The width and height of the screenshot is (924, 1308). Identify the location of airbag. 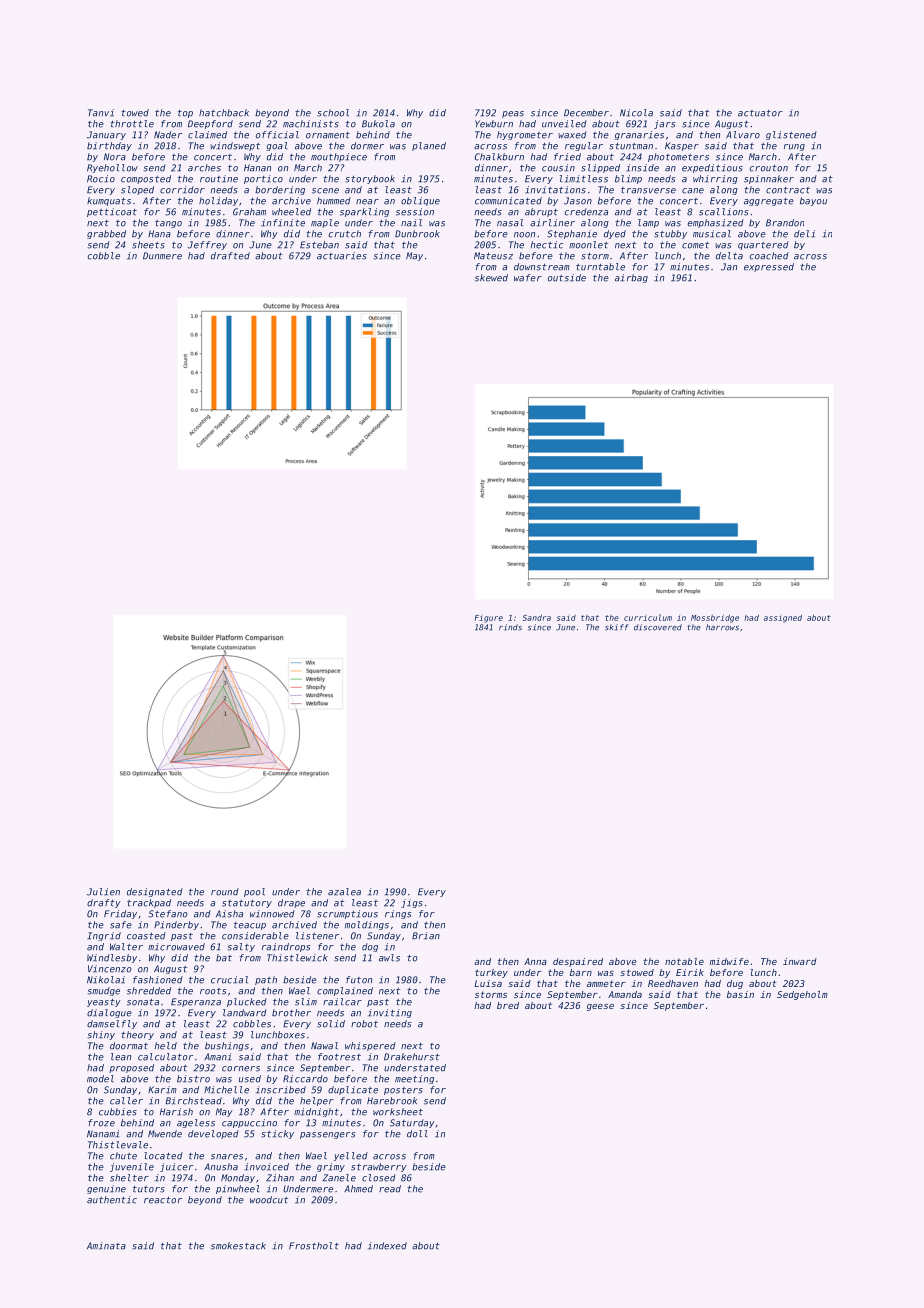
(631, 278).
